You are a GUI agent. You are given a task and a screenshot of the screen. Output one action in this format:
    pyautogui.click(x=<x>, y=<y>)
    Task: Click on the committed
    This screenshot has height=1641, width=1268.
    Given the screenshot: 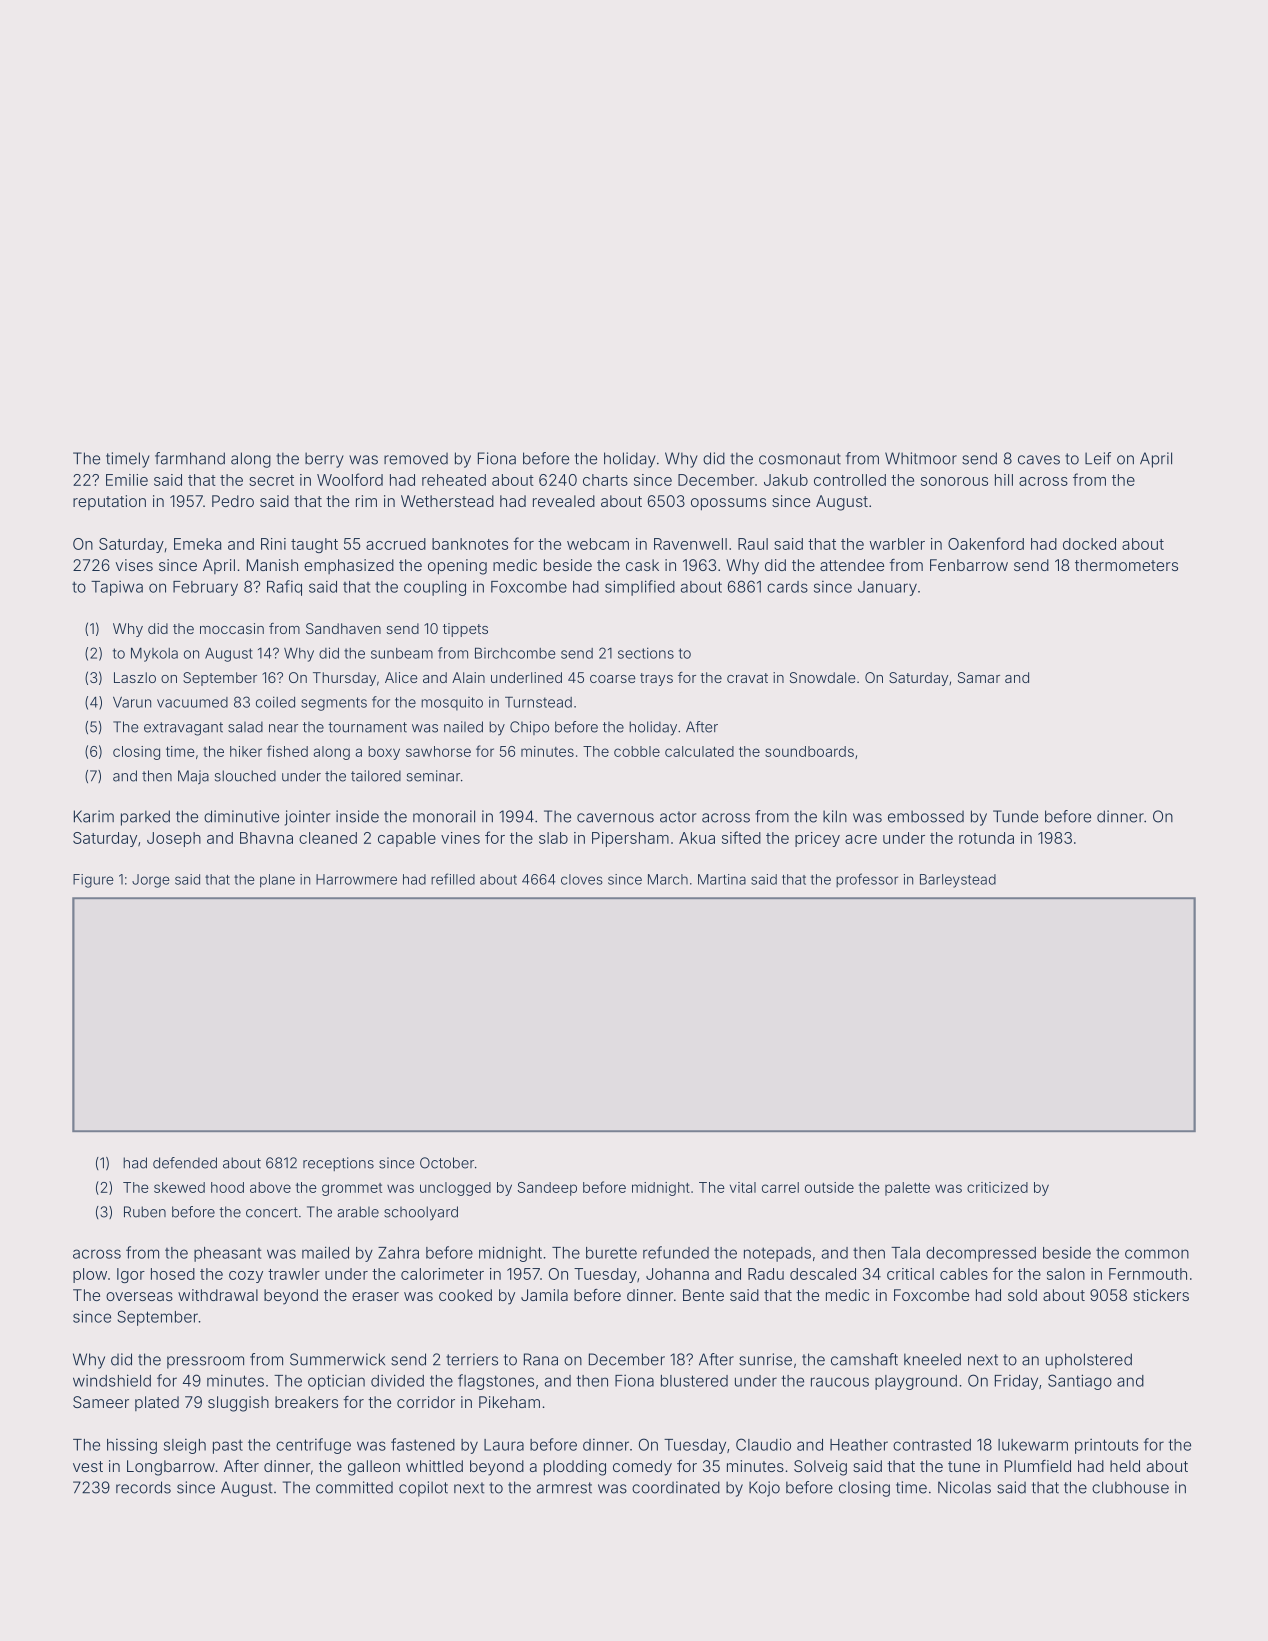 What is the action you would take?
    pyautogui.click(x=354, y=1487)
